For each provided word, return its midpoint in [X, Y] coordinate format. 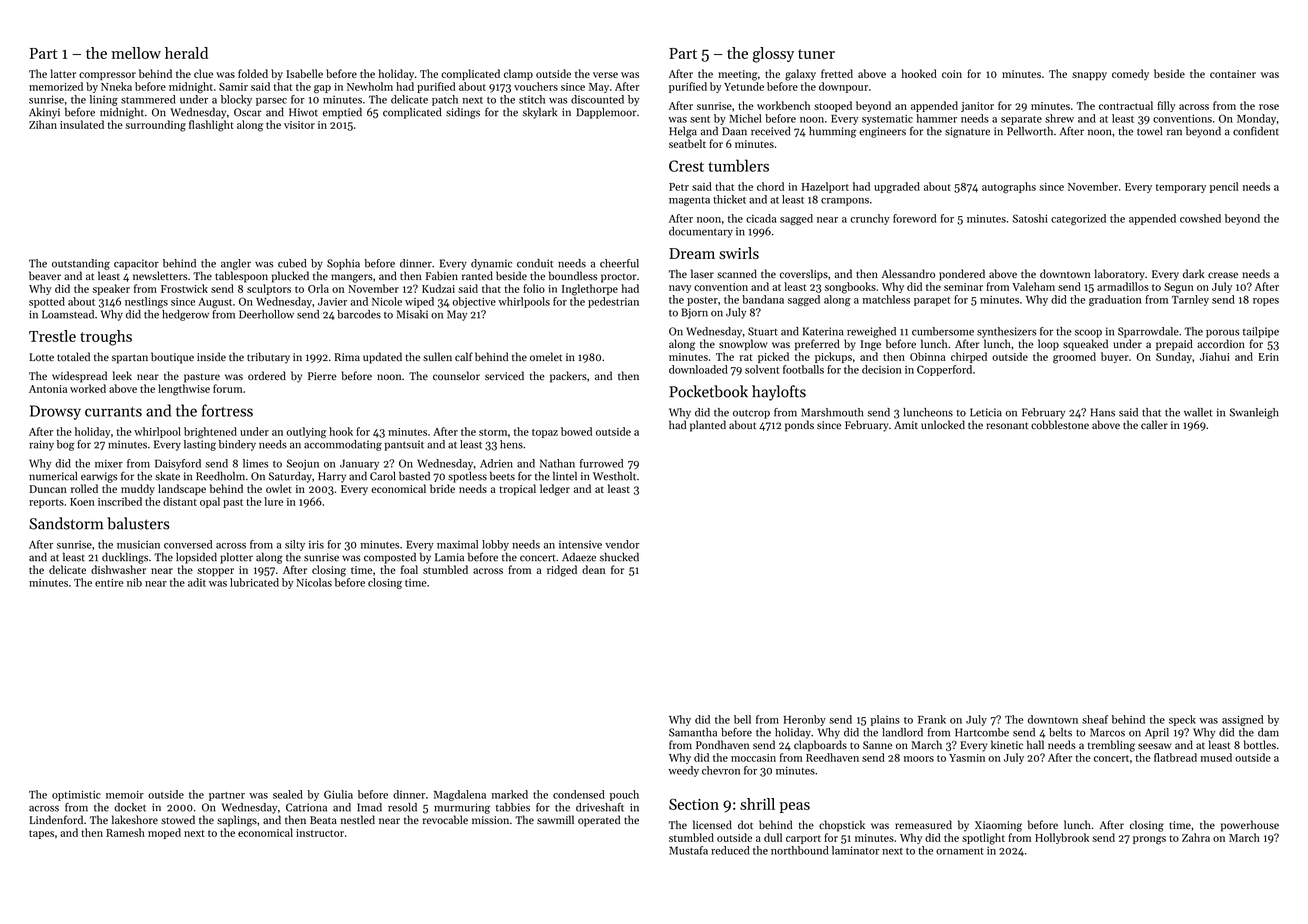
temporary [1181, 188]
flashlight [211, 126]
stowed [178, 820]
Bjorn [694, 313]
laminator [855, 850]
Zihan [43, 124]
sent [700, 119]
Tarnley [1190, 300]
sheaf [1095, 719]
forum [227, 388]
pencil [1224, 187]
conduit [535, 263]
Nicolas [314, 582]
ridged [562, 571]
